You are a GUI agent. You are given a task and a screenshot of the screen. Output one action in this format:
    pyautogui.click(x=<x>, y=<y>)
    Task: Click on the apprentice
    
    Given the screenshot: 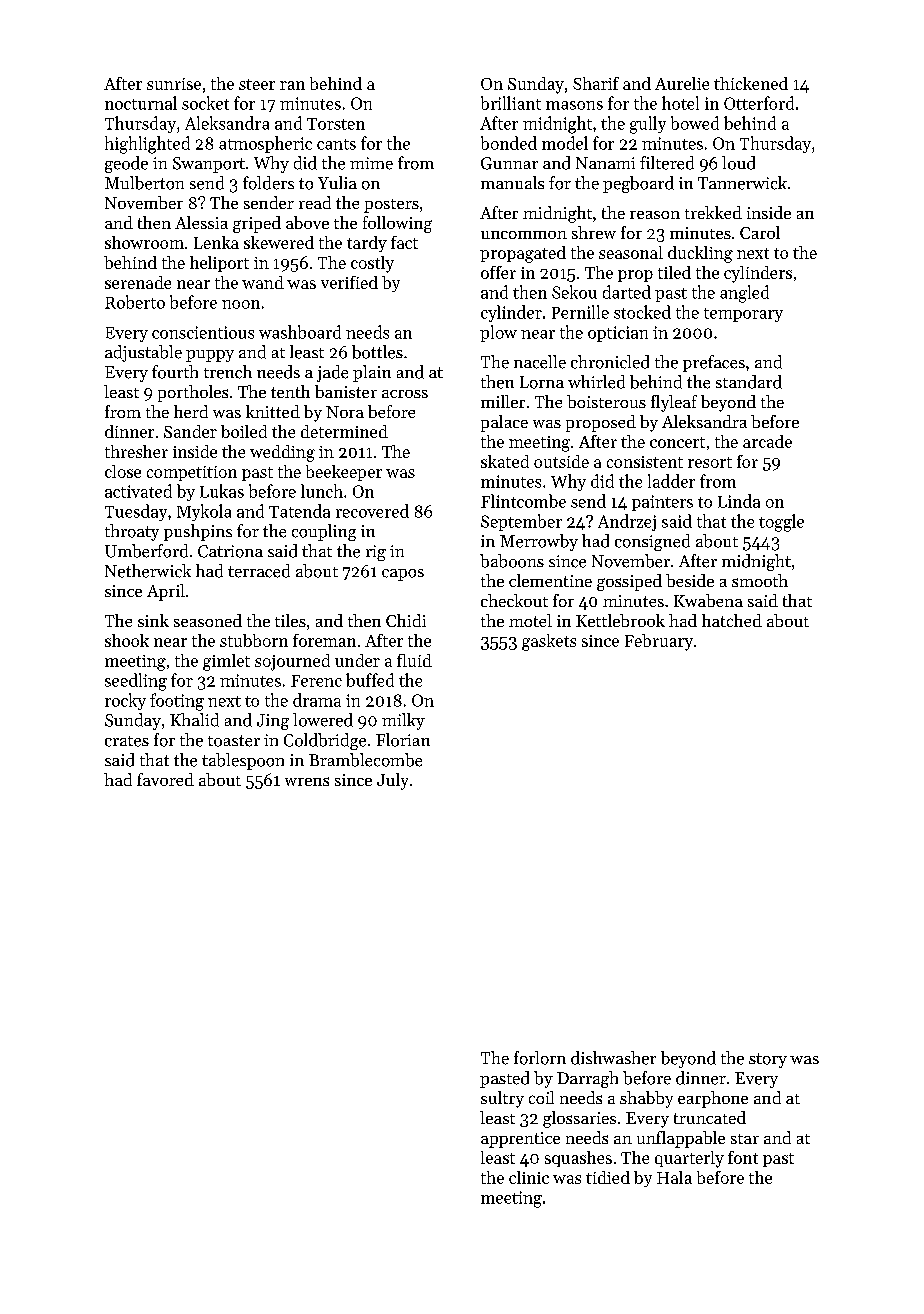 What is the action you would take?
    pyautogui.click(x=520, y=1140)
